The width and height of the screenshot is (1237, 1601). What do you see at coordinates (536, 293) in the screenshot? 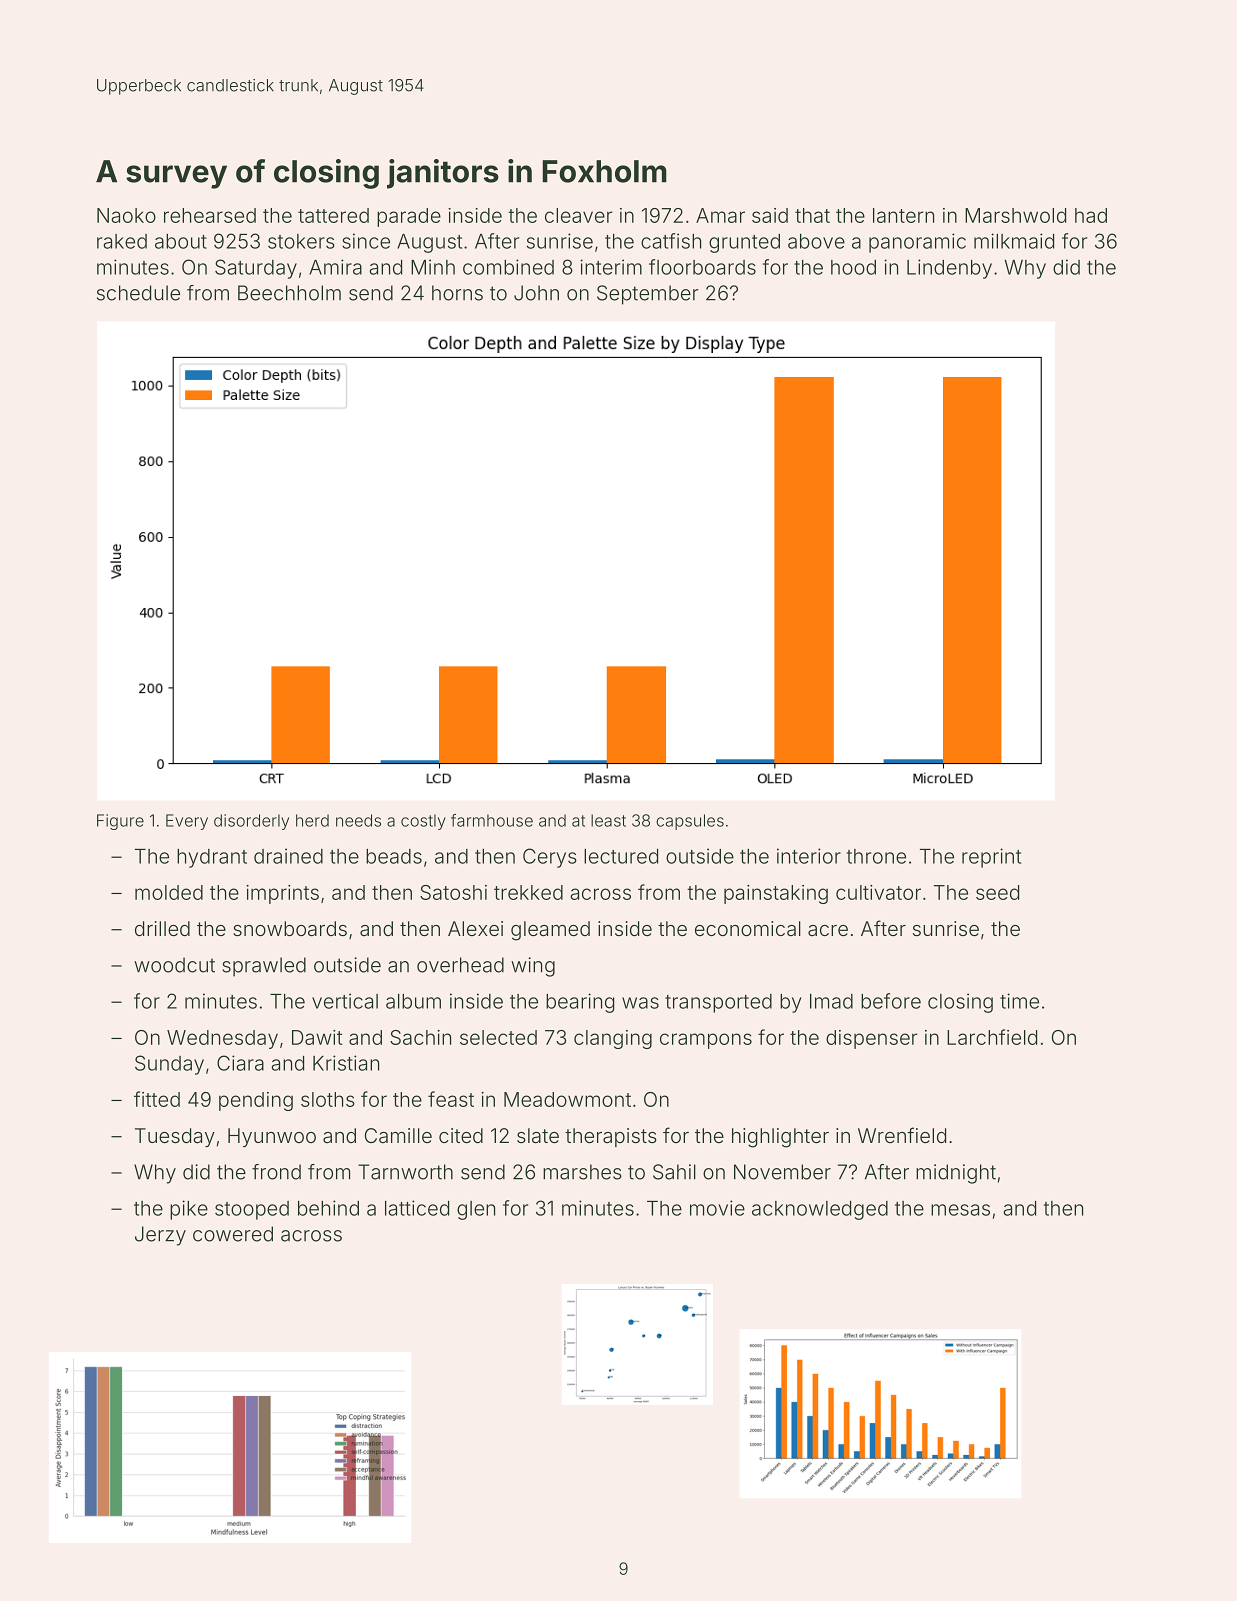
I see `John` at bounding box center [536, 293].
